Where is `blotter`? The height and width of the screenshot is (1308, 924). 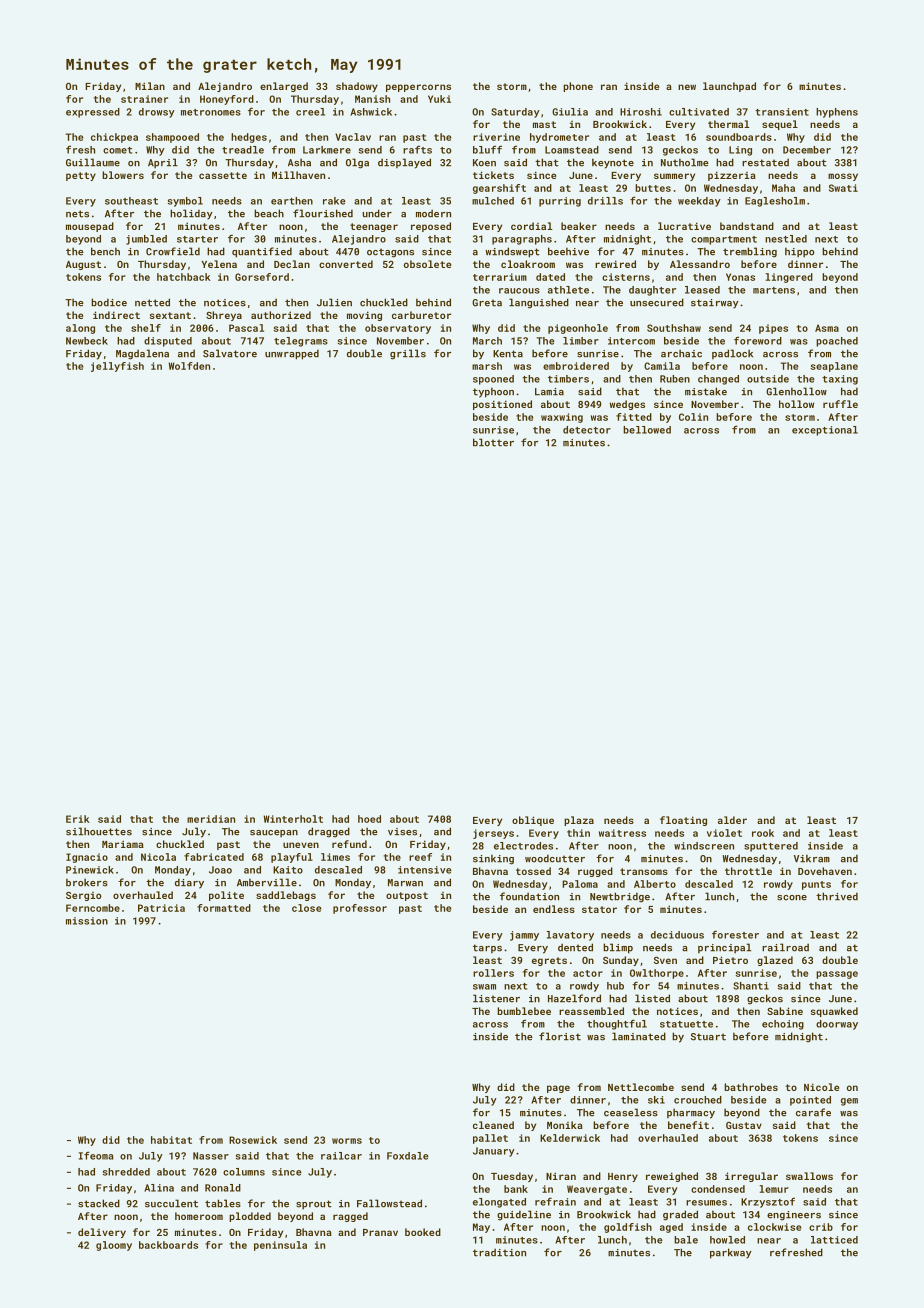 blotter is located at coordinates (493, 442).
